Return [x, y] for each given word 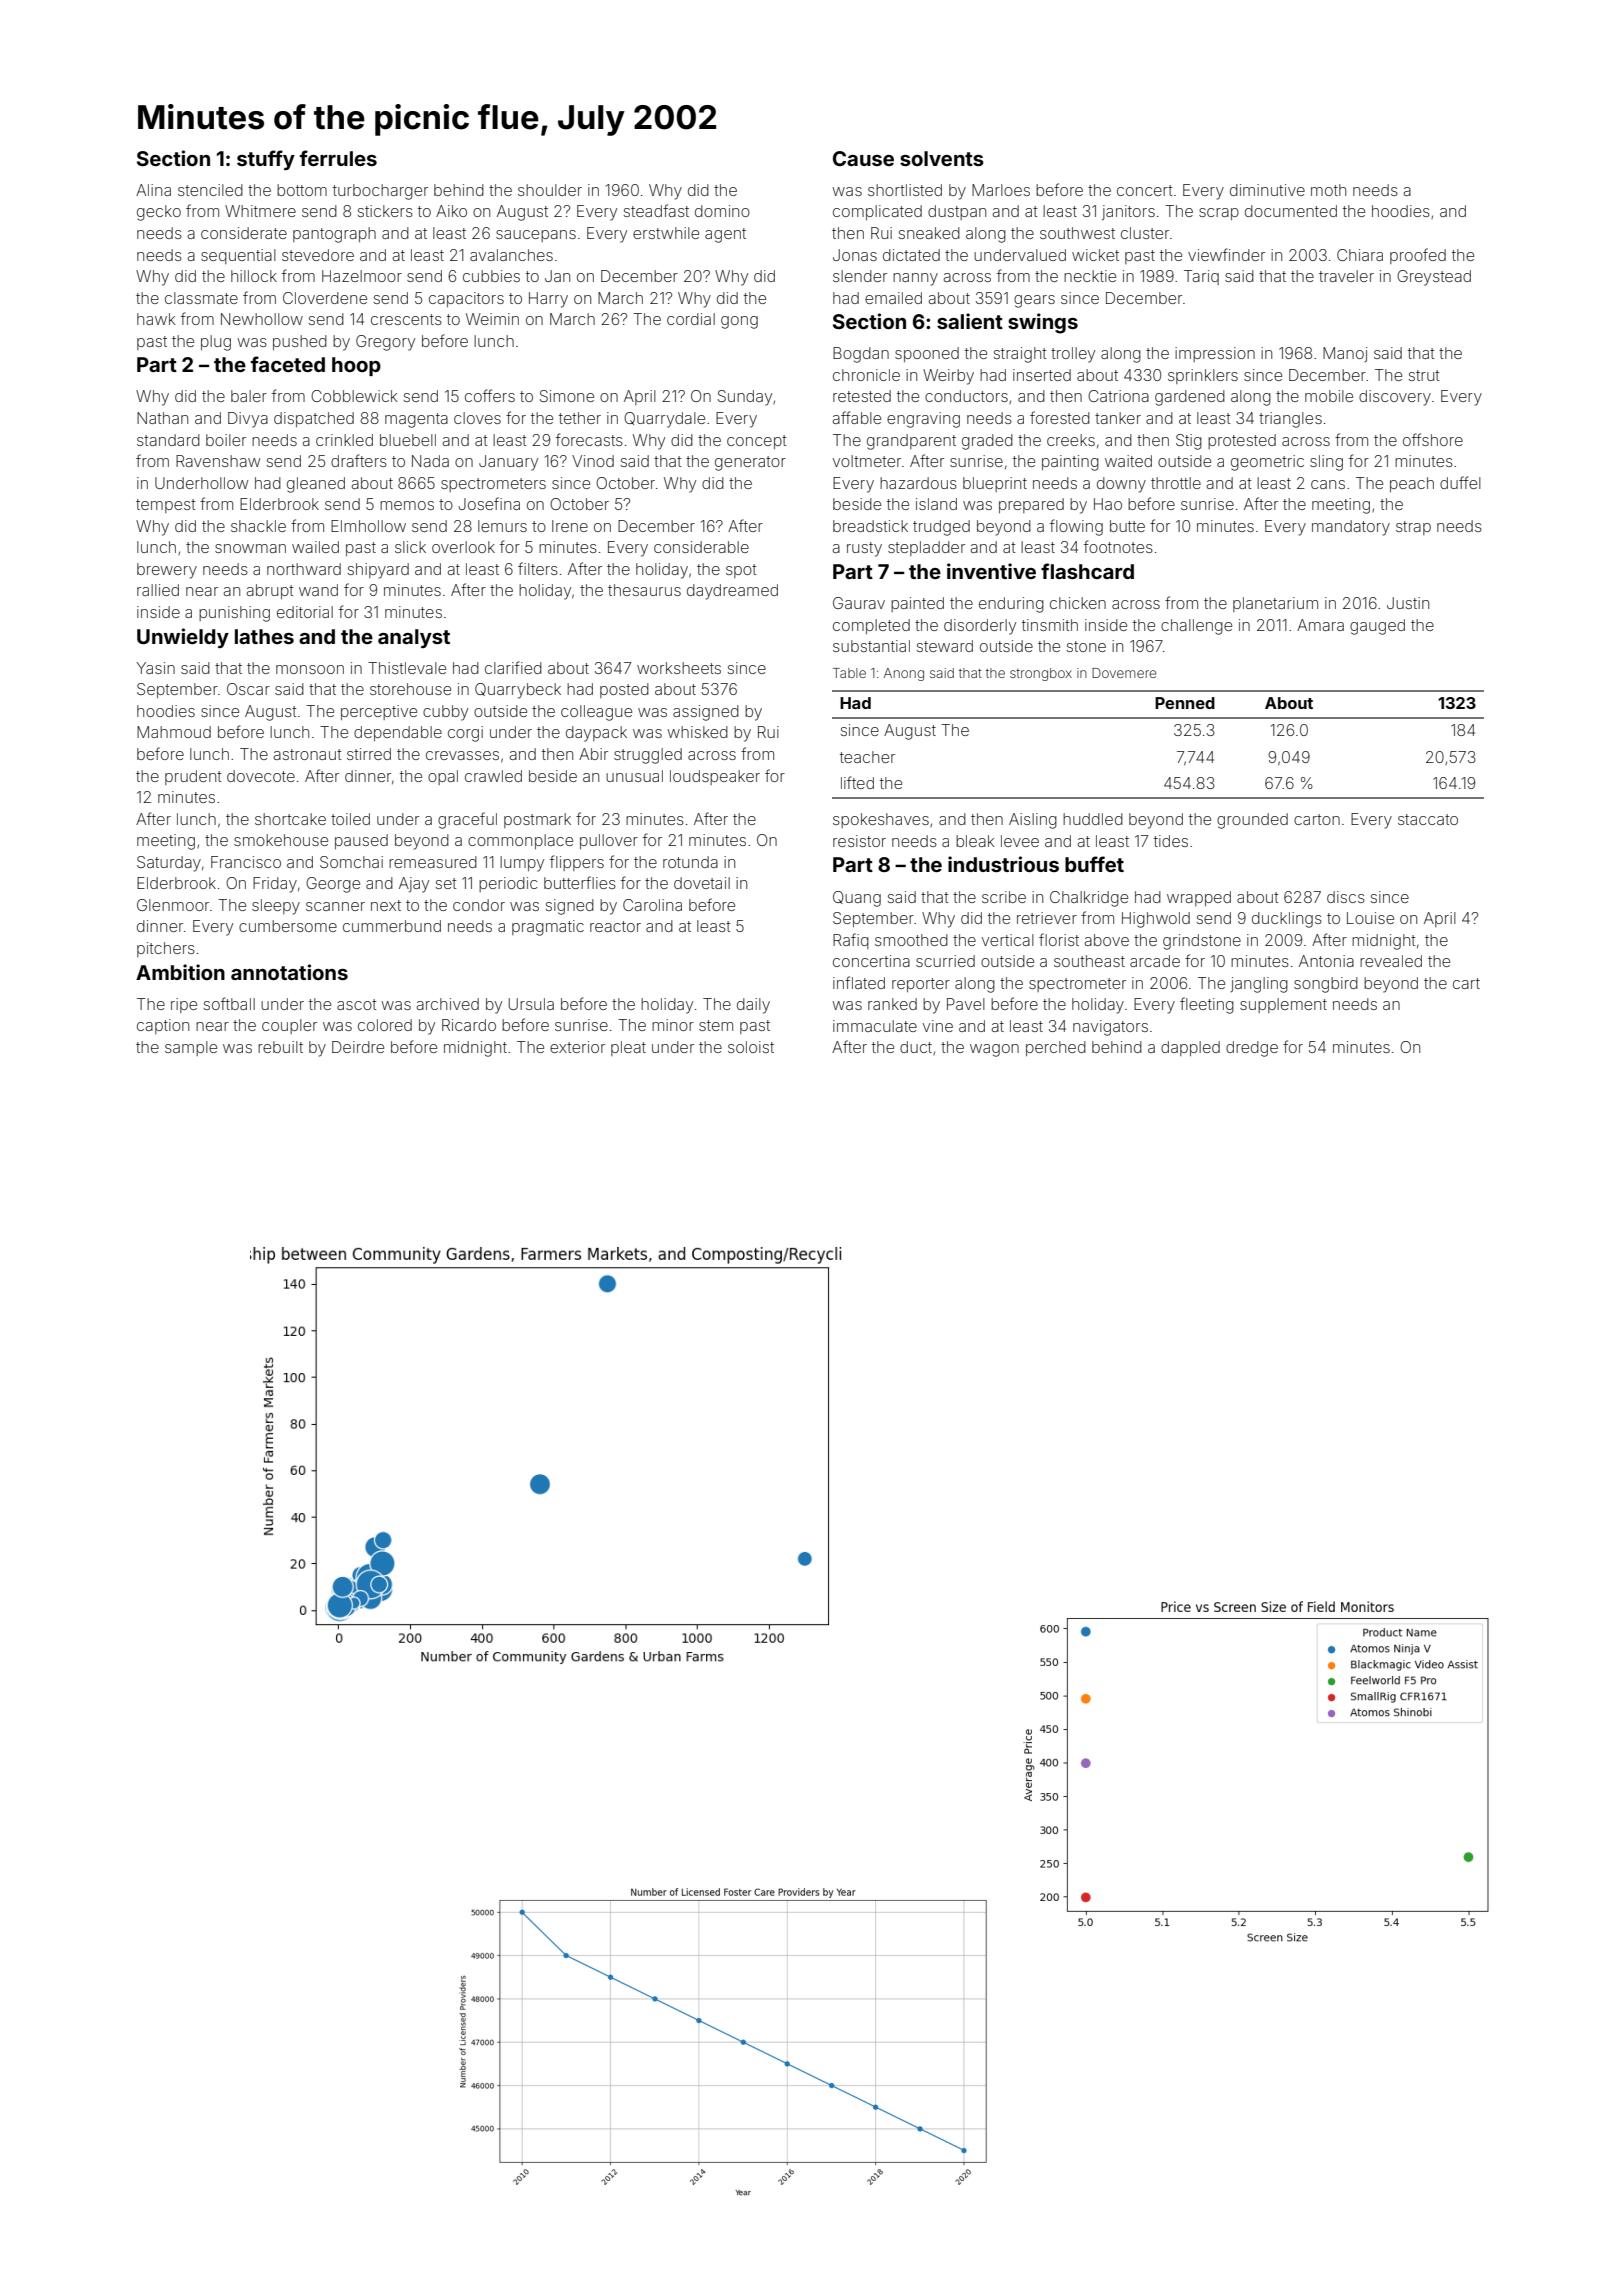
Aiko [451, 211]
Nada [430, 461]
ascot [357, 1004]
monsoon [310, 669]
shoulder [550, 190]
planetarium [1275, 604]
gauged [1377, 627]
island [936, 504]
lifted [857, 782]
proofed [1418, 256]
